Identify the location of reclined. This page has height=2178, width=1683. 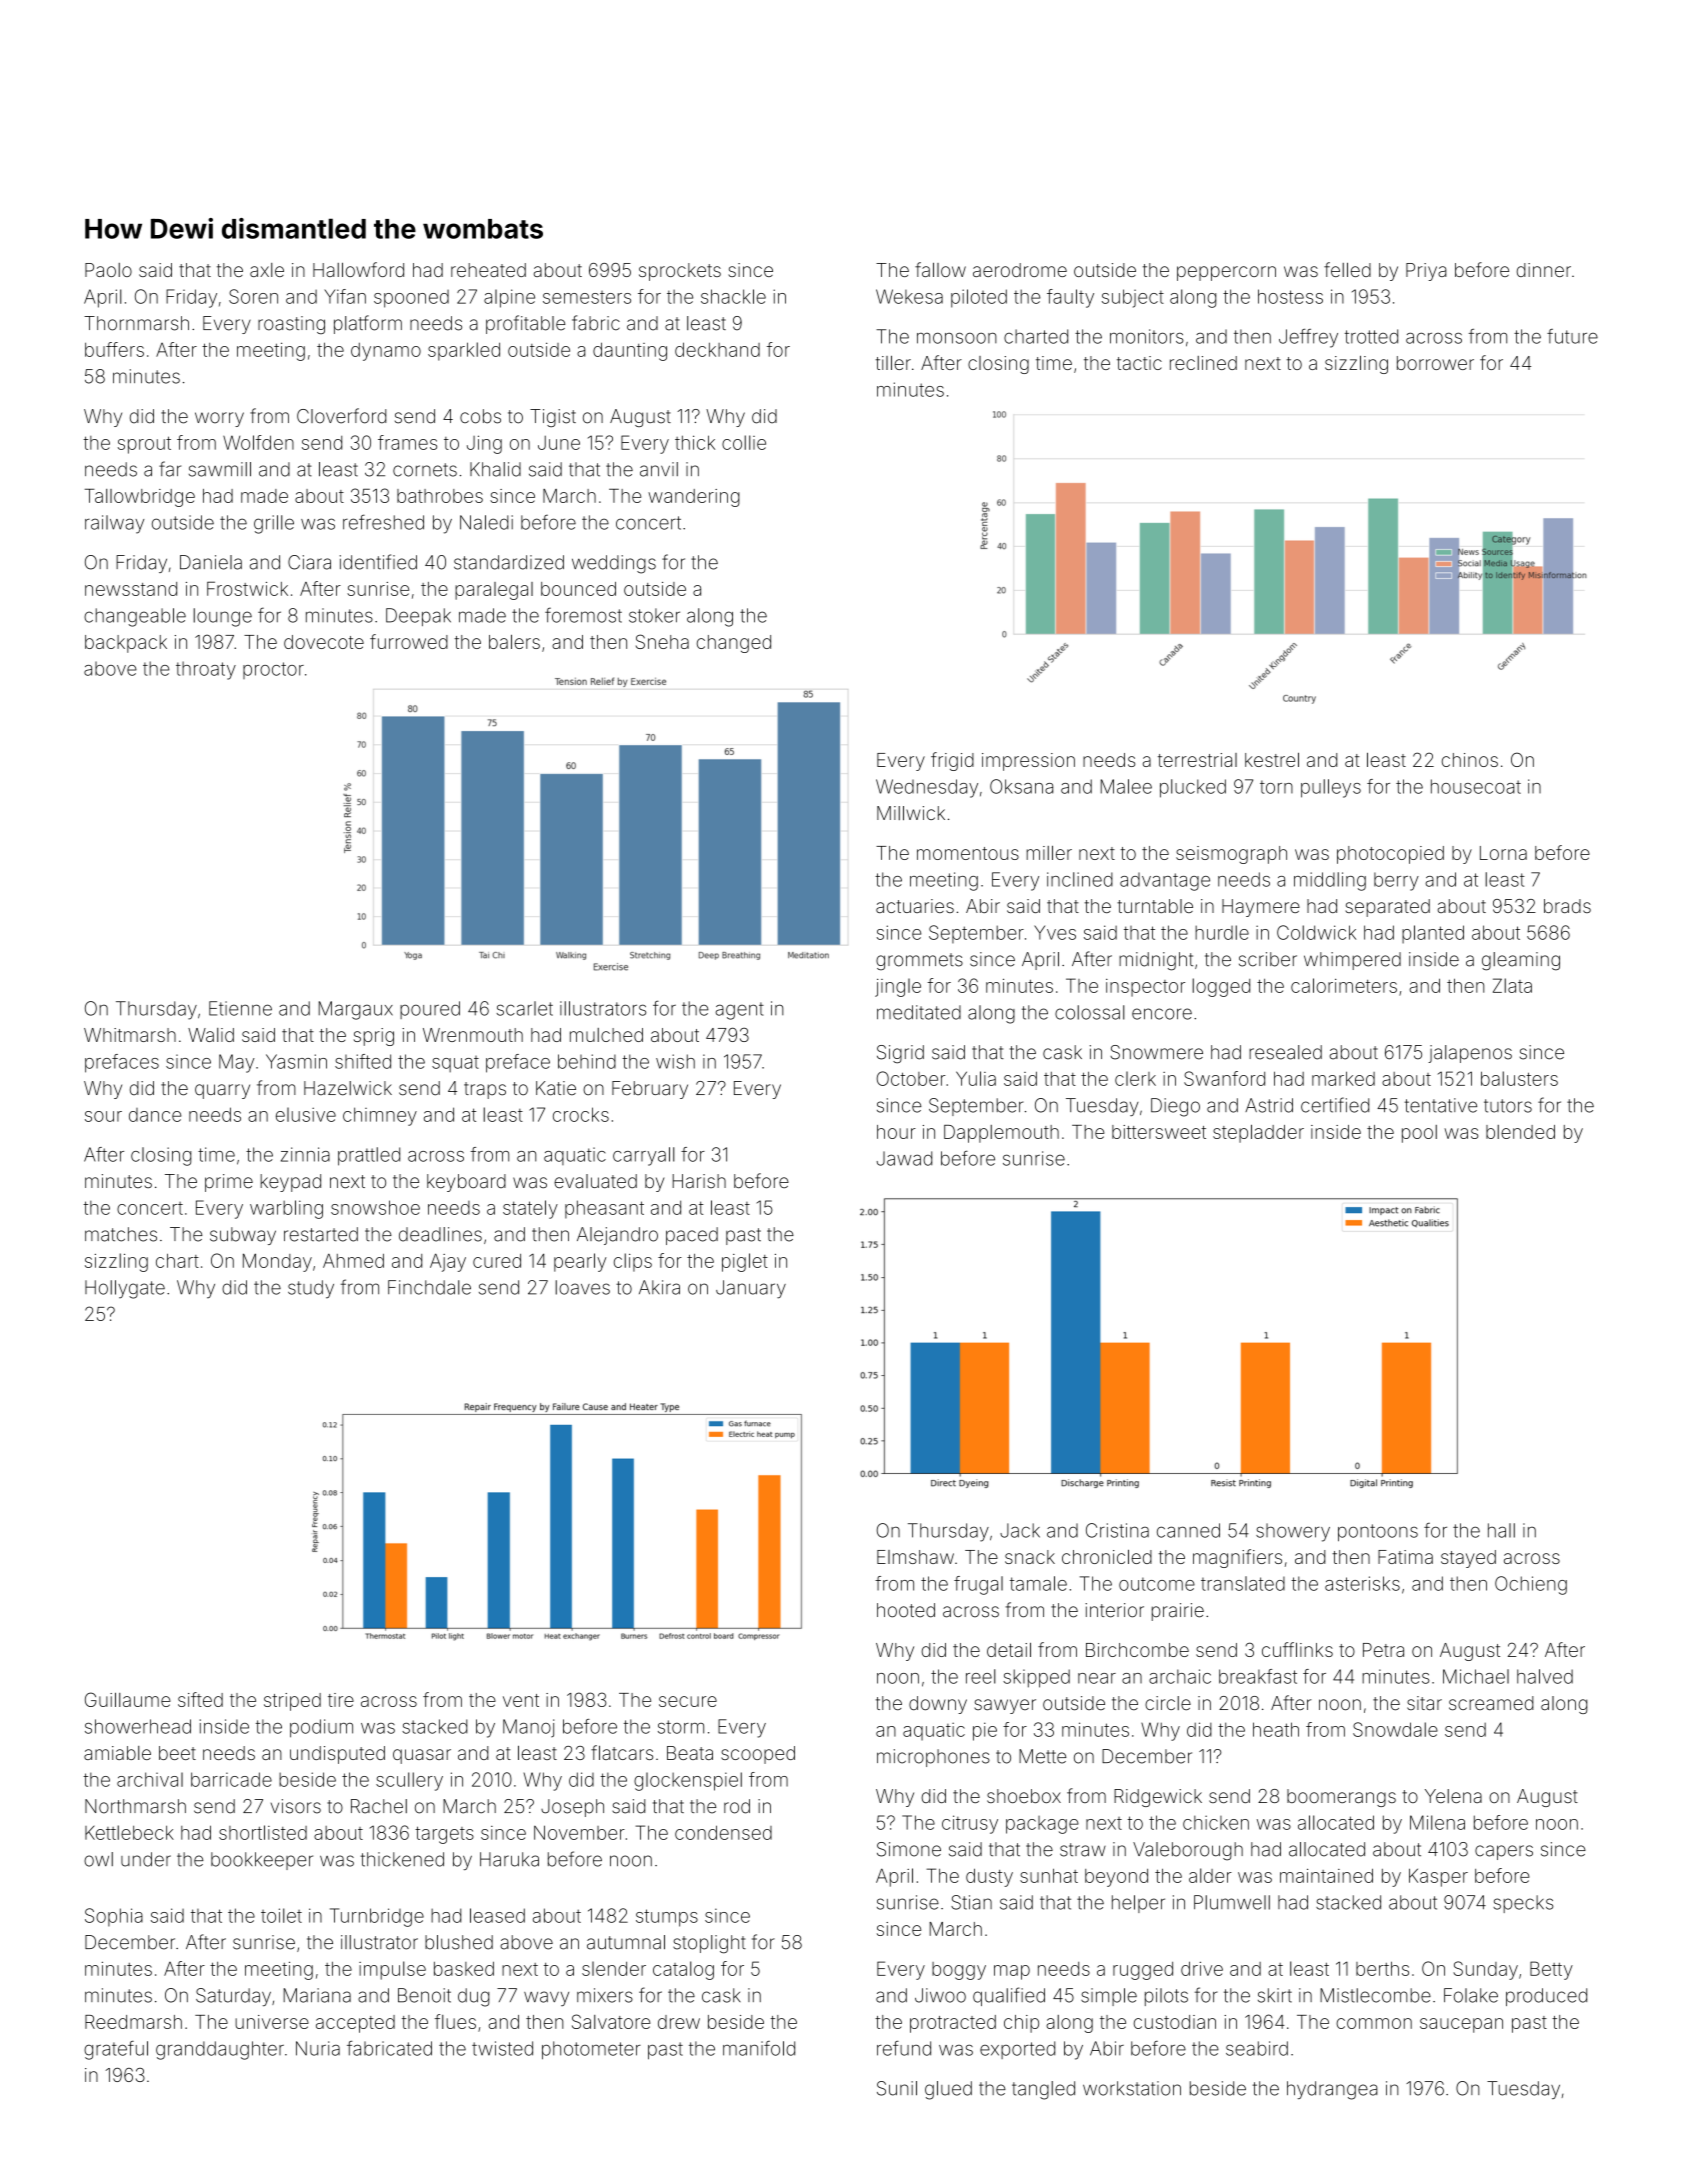
(1203, 363).
